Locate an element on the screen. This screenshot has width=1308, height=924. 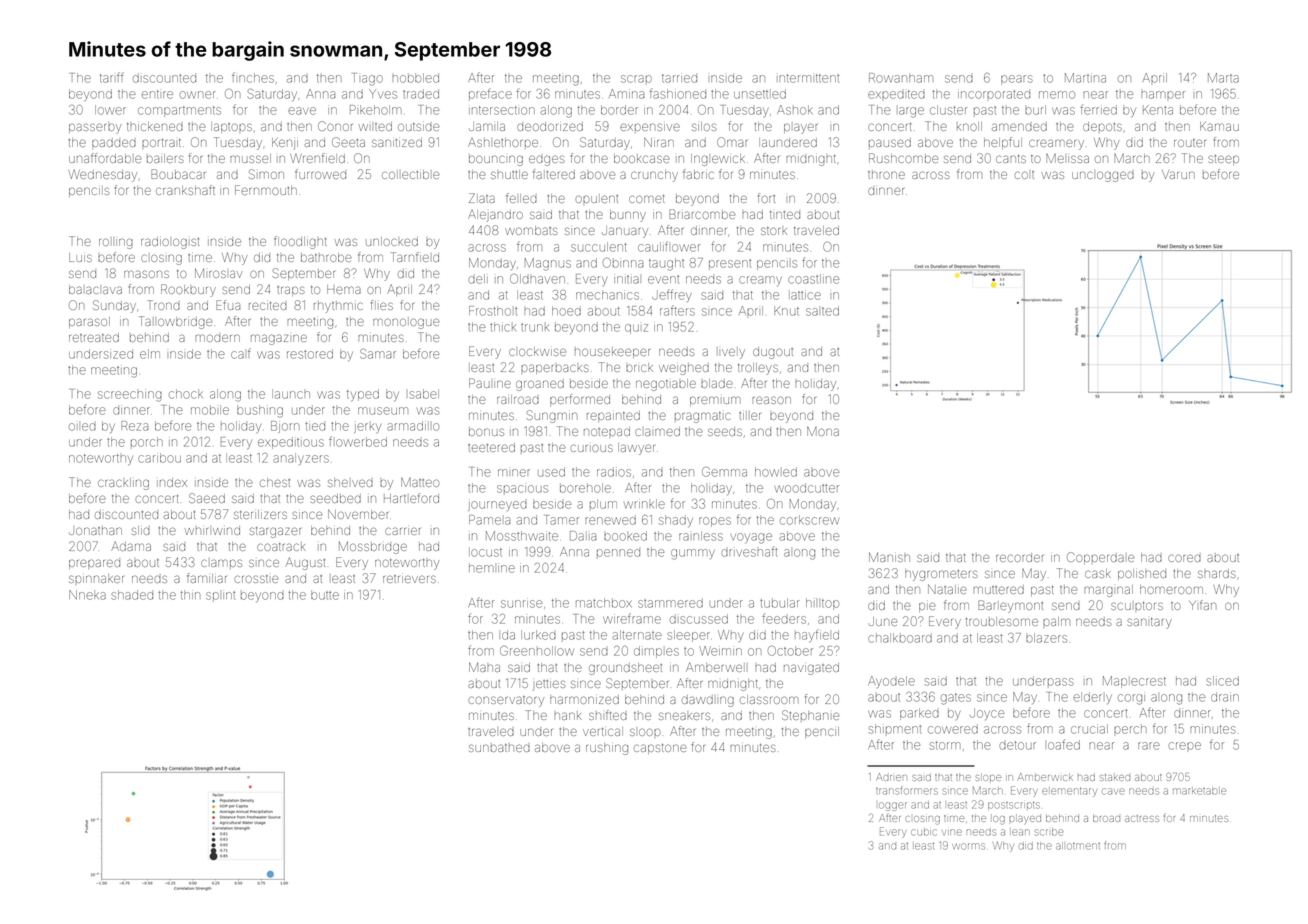
pears is located at coordinates (1017, 80).
